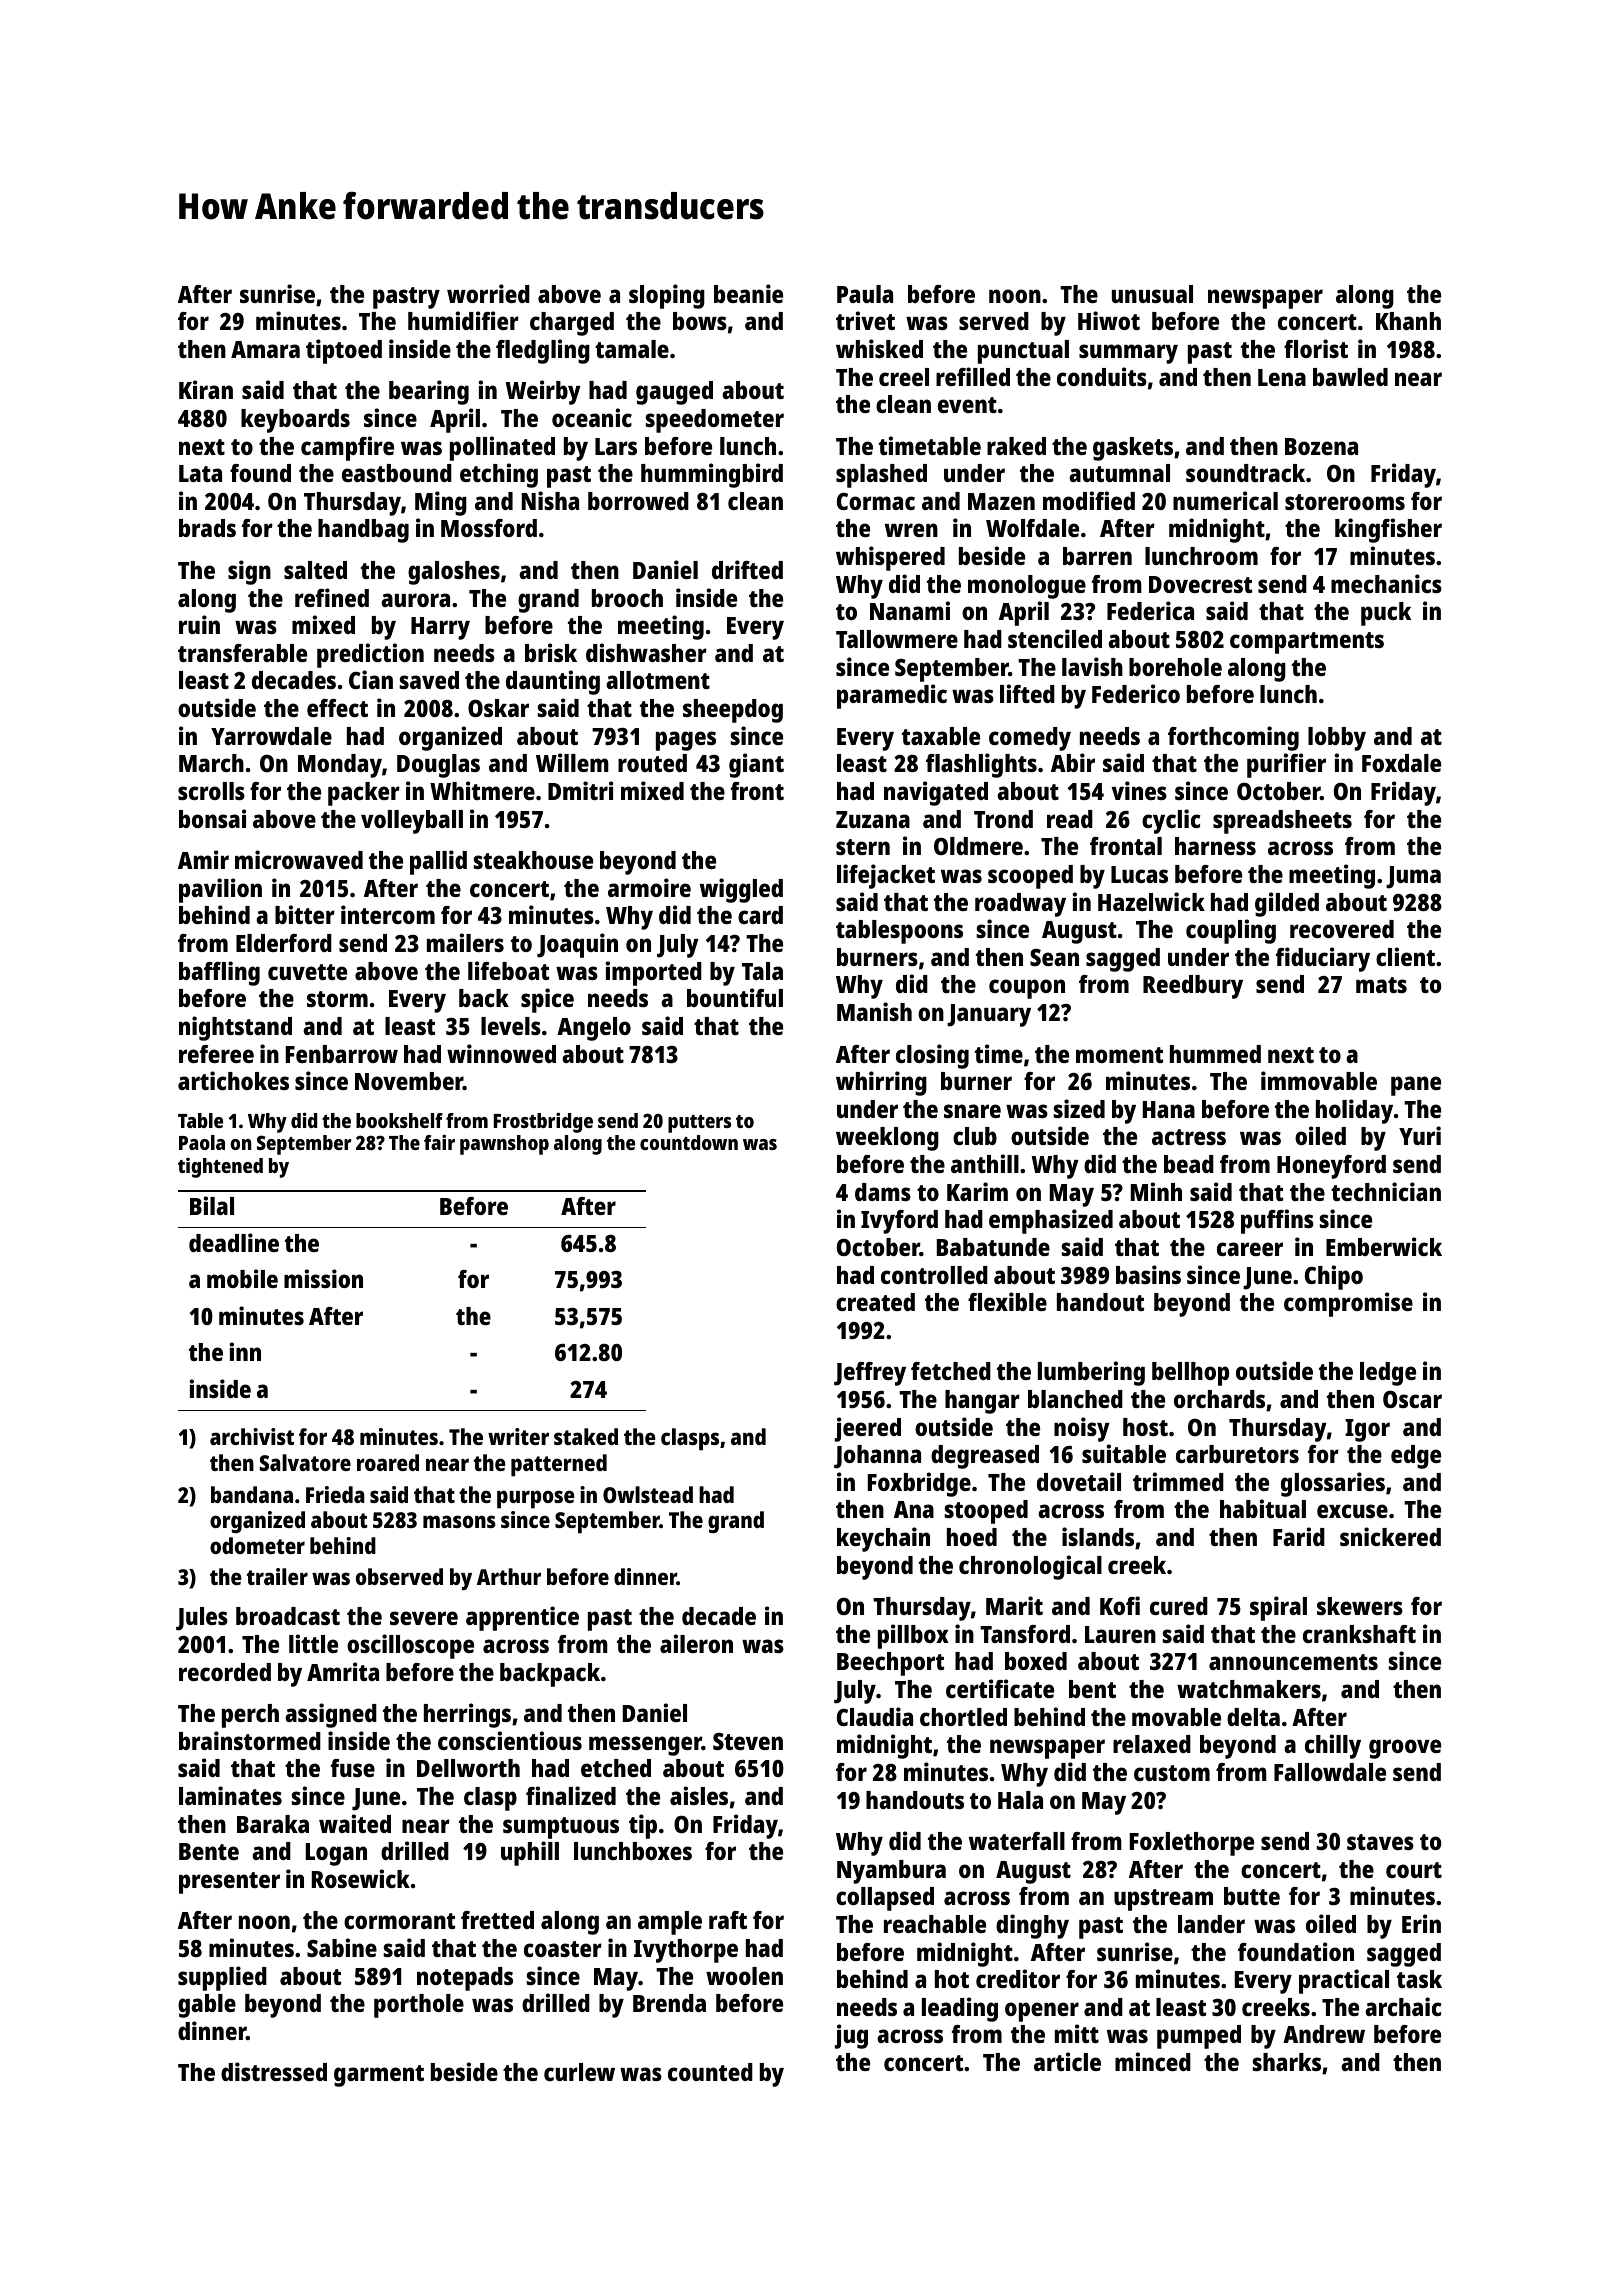  Describe the element at coordinates (1287, 904) in the page. I see `gilded` at that location.
